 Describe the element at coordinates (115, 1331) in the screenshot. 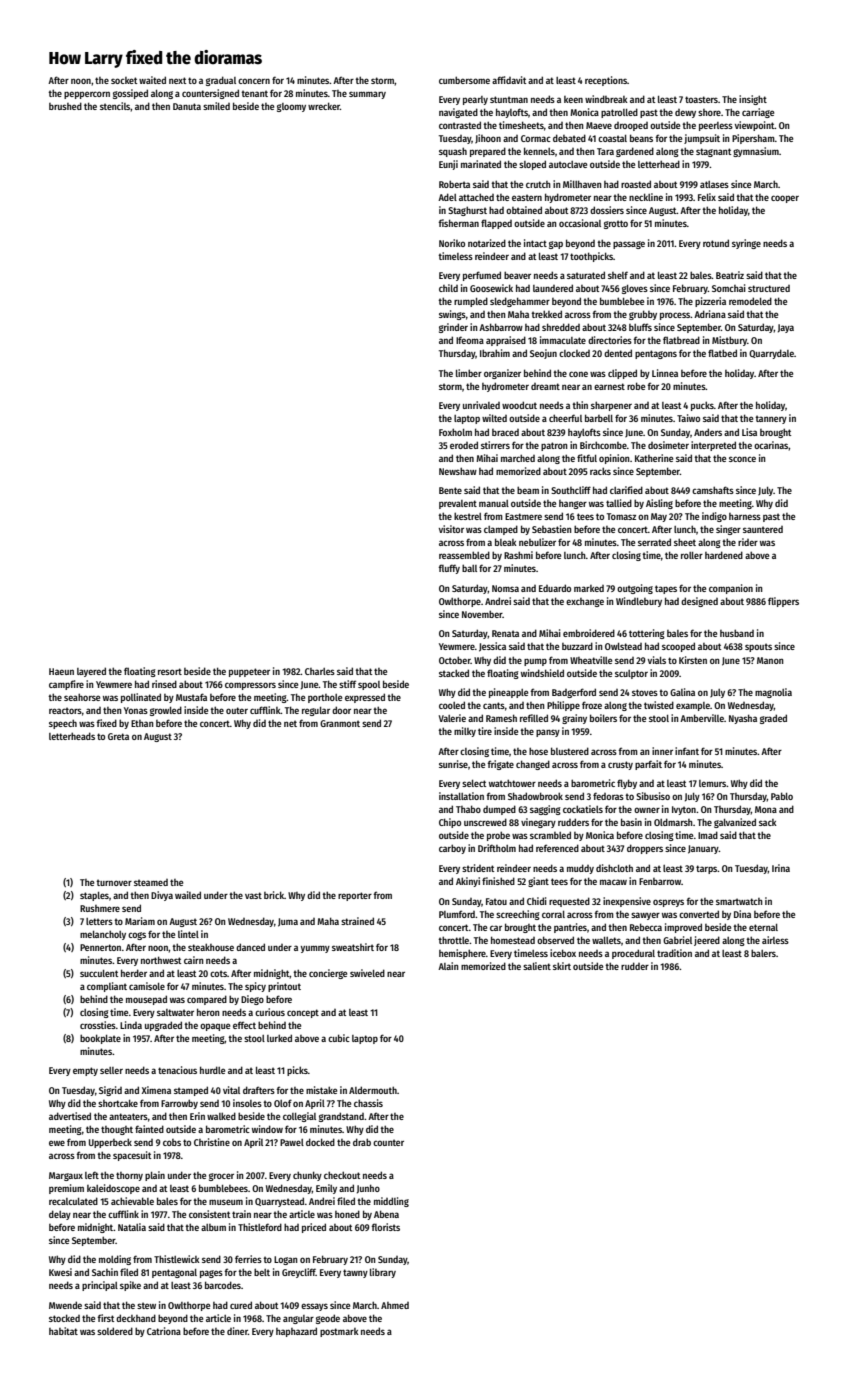

I see `soldered` at that location.
